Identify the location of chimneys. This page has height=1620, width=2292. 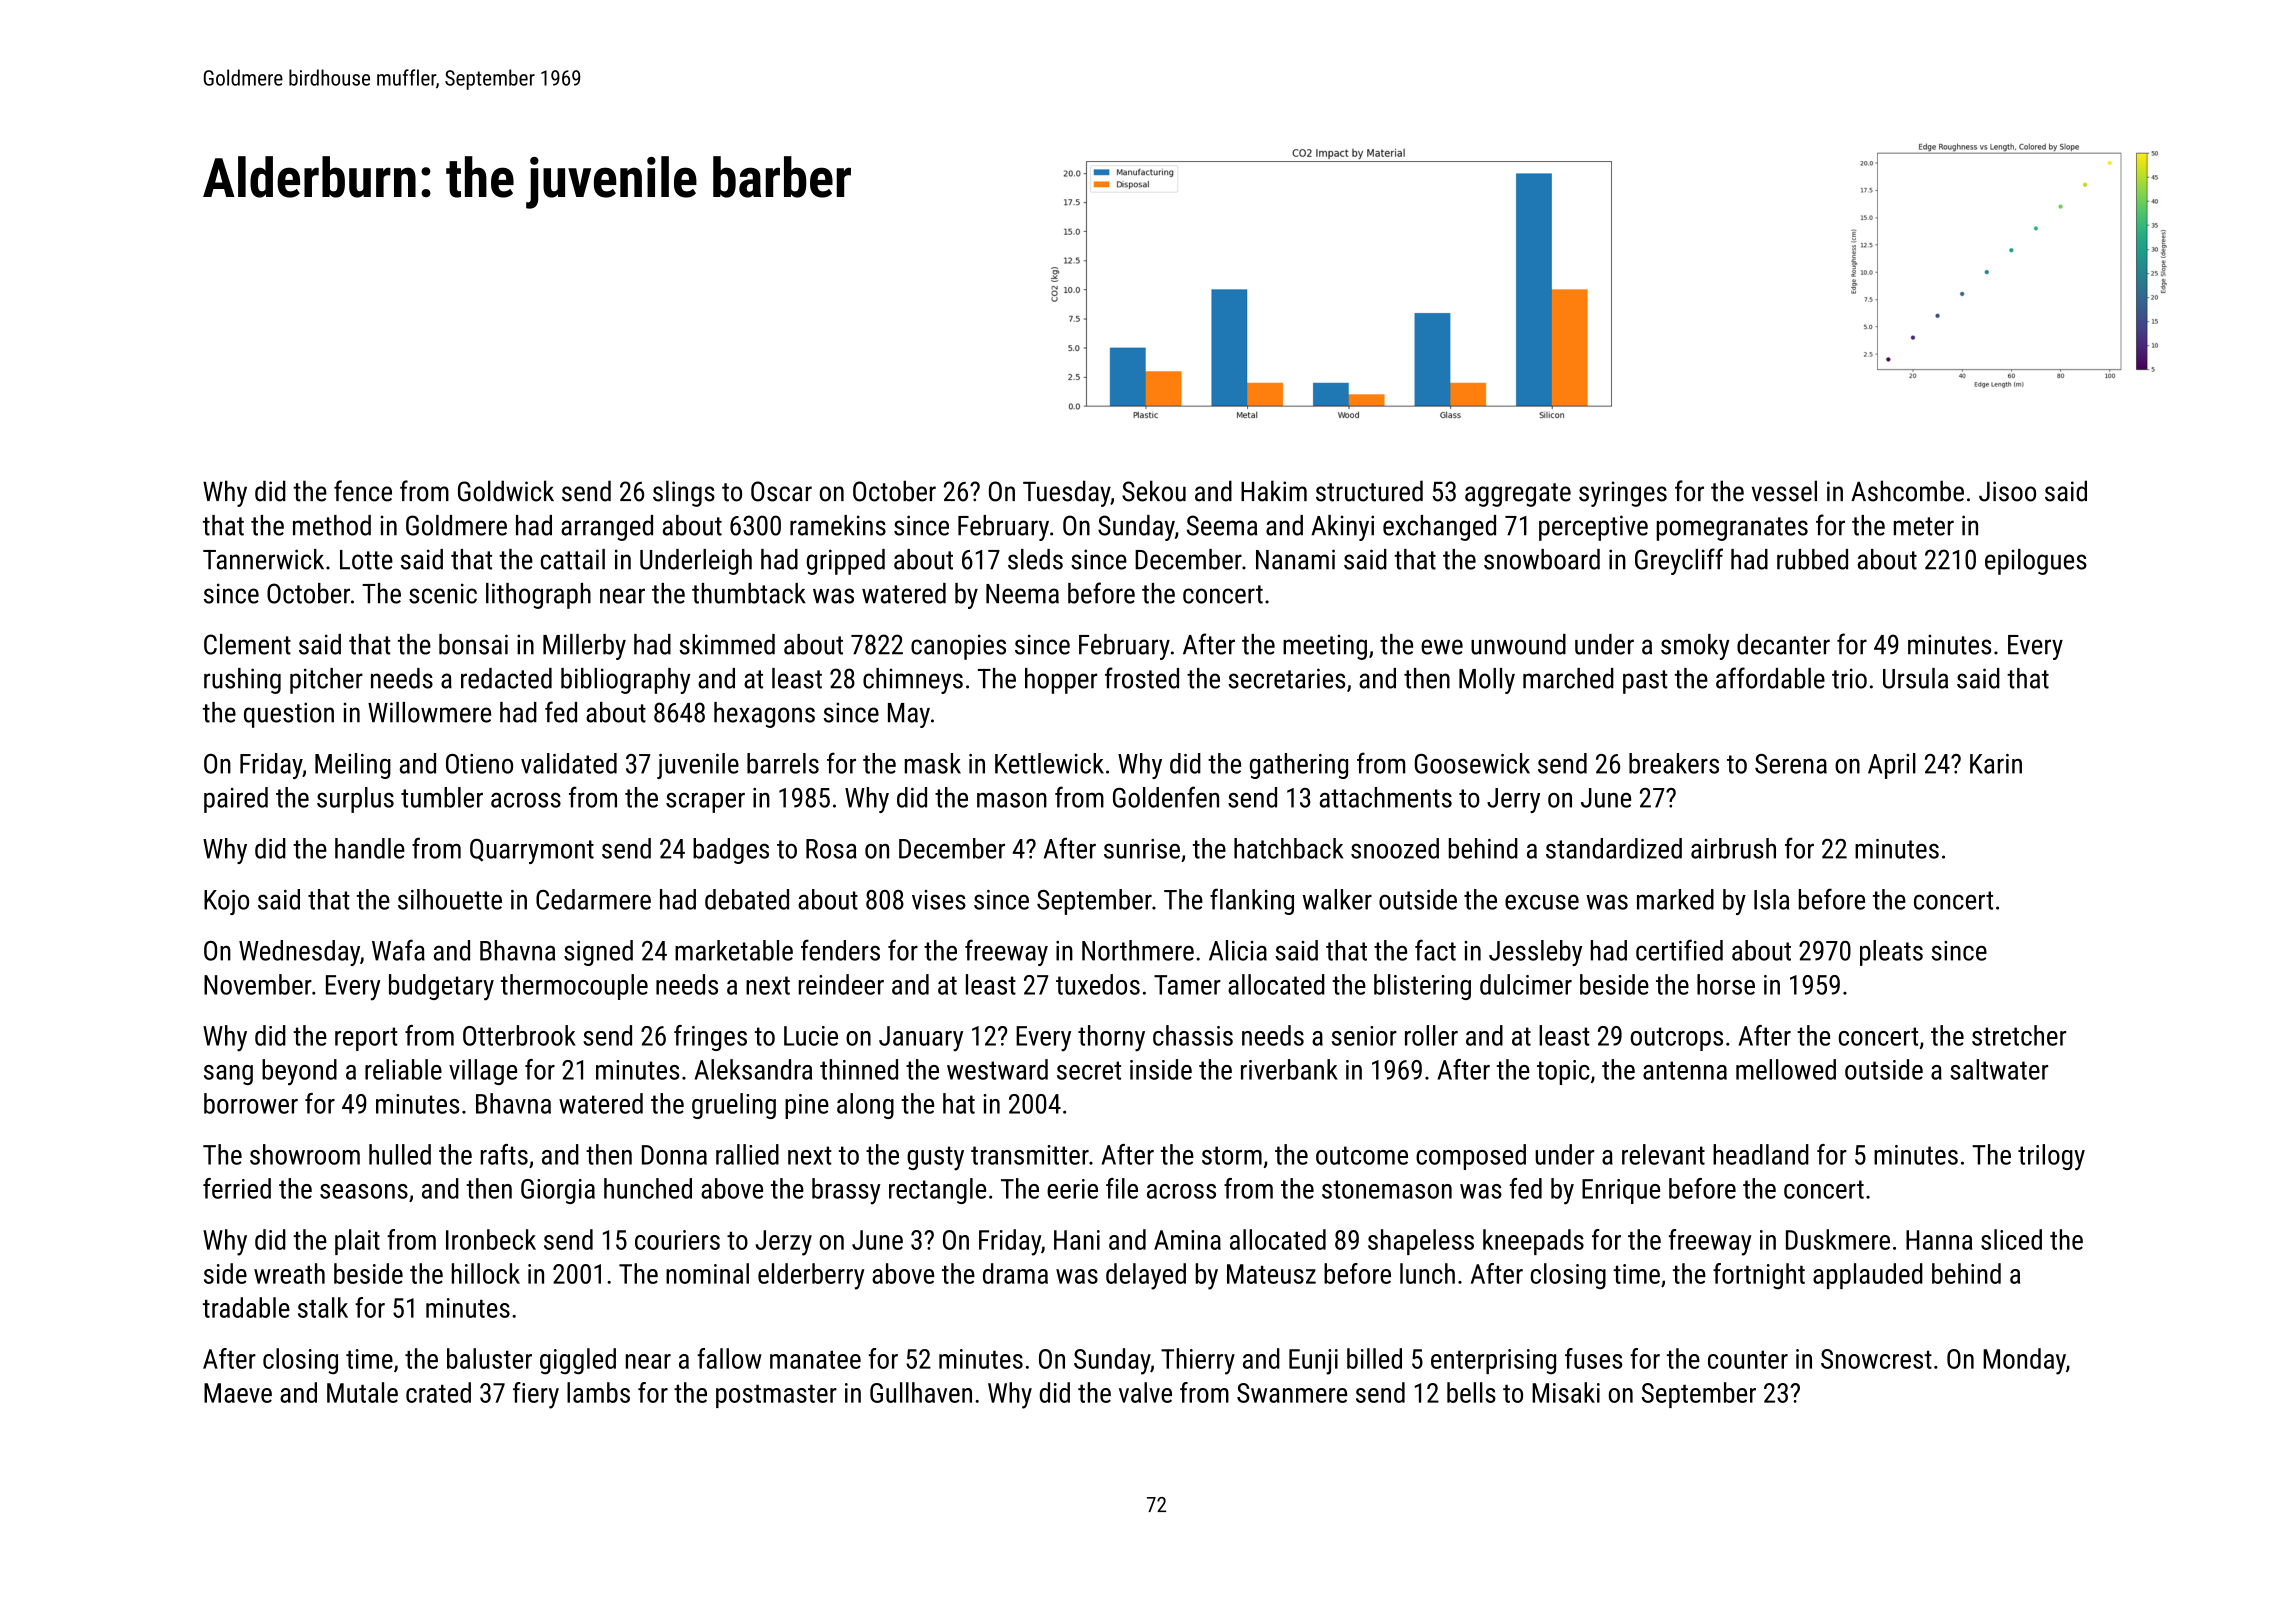
(913, 681).
